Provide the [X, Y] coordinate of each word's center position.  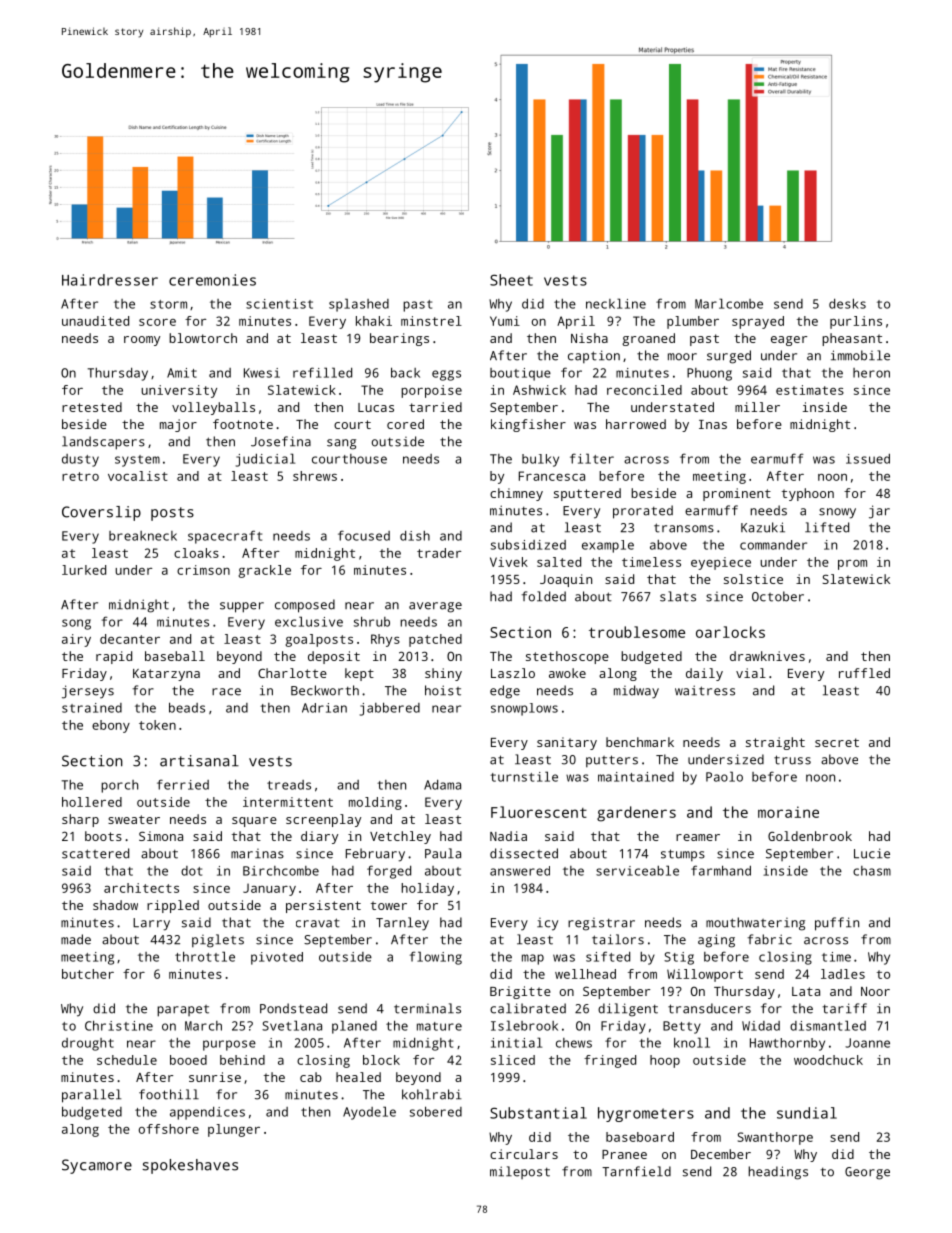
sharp [80, 820]
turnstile [524, 776]
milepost [520, 1172]
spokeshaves [190, 1166]
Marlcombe [729, 303]
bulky [540, 460]
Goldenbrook [810, 836]
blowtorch [203, 338]
